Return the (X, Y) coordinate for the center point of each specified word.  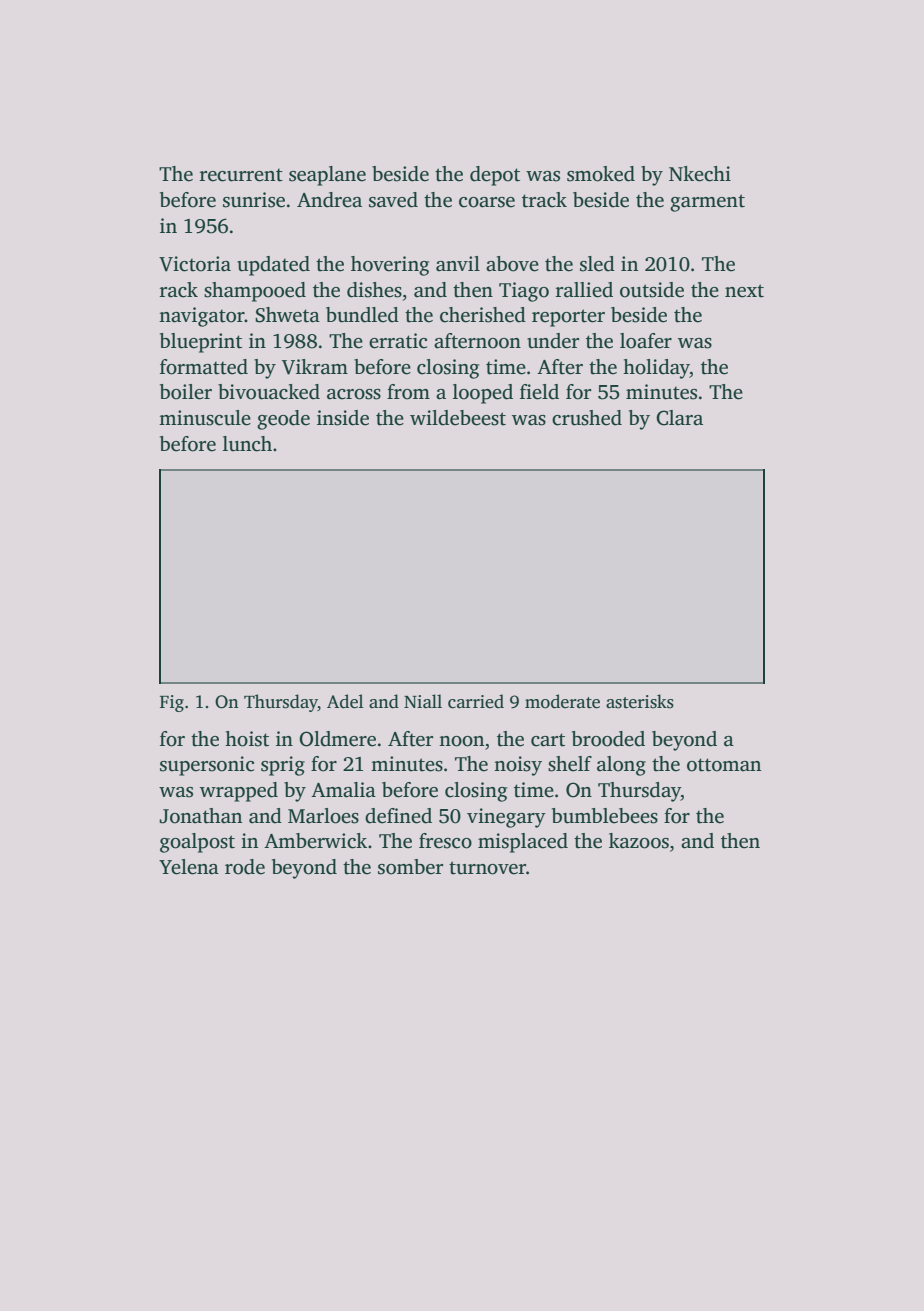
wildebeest (458, 418)
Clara (679, 418)
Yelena (189, 867)
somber (410, 867)
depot (495, 176)
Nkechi (700, 174)
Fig (172, 703)
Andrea (329, 200)
